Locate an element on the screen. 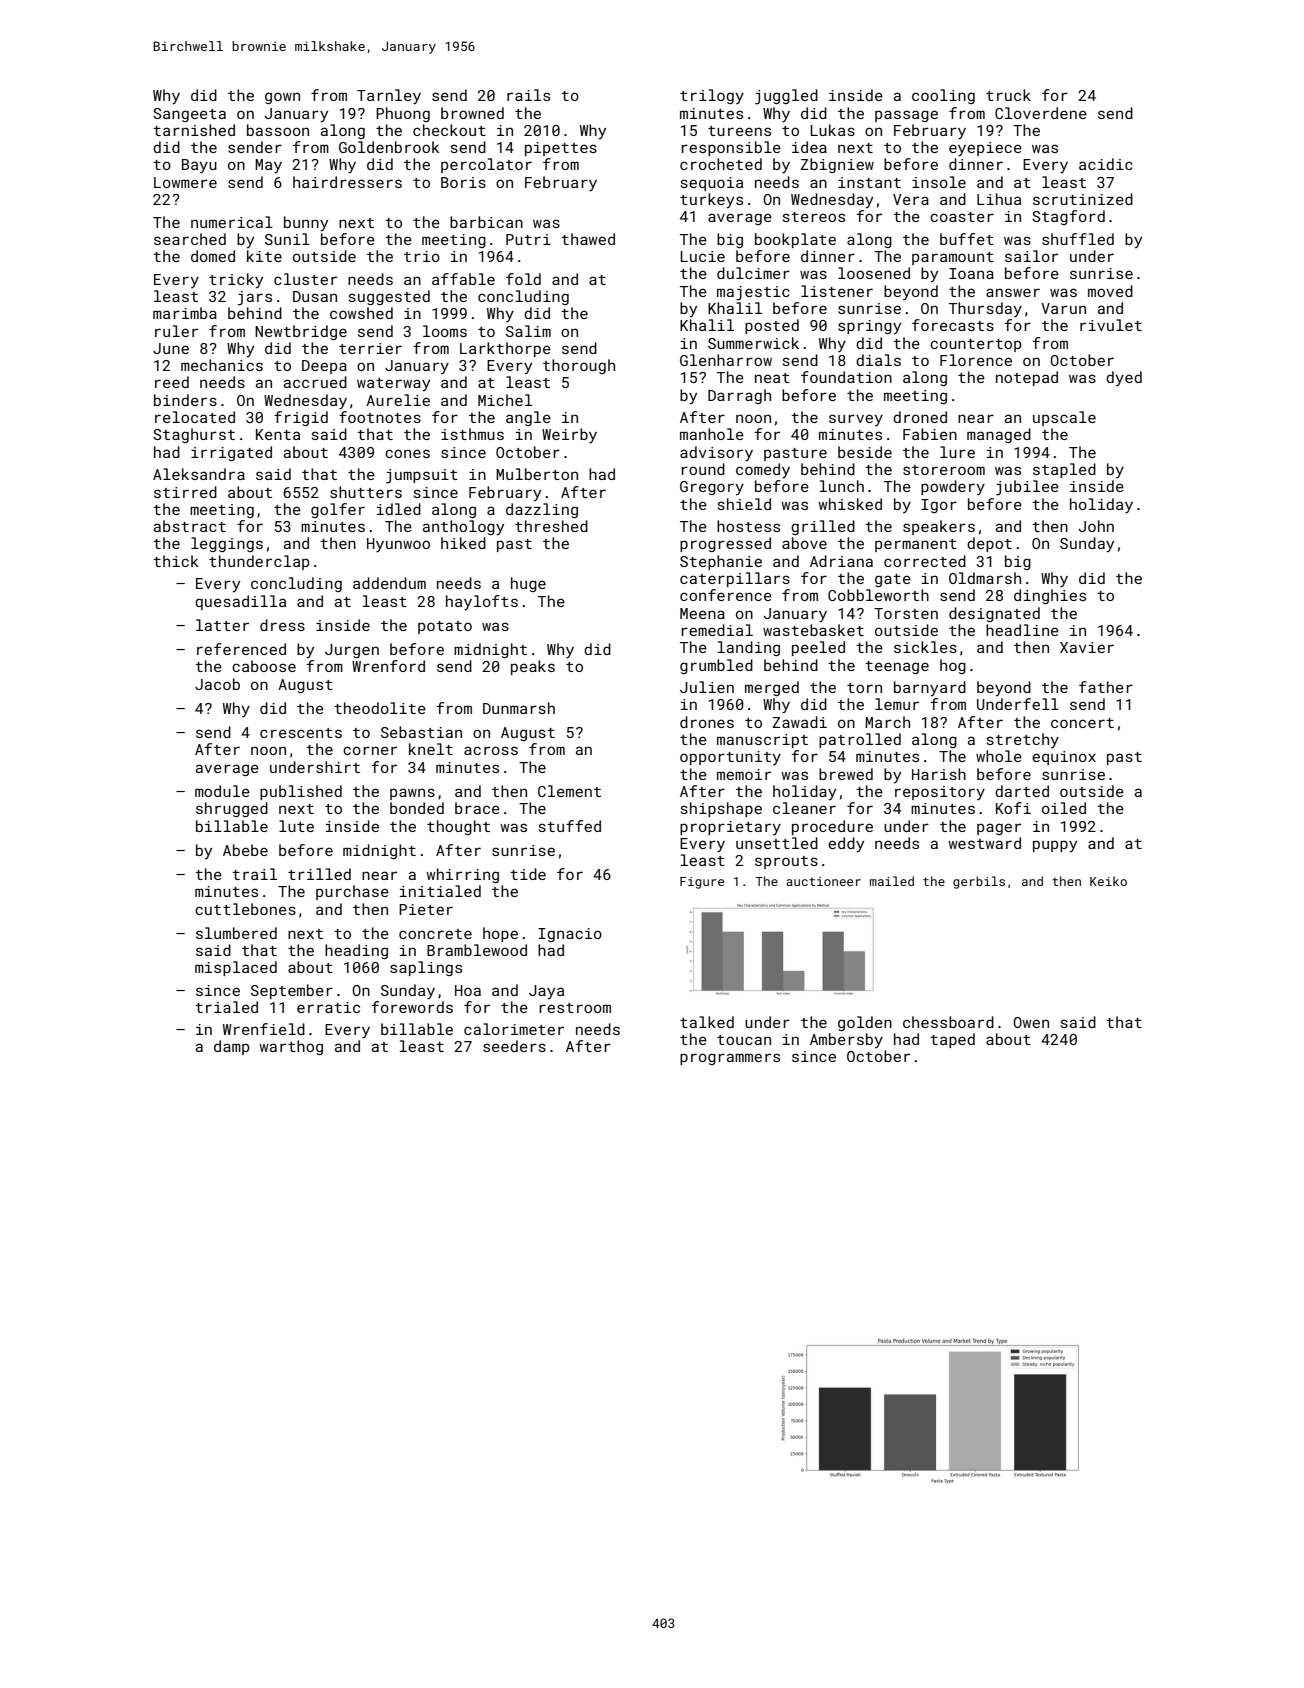 Image resolution: width=1304 pixels, height=1688 pixels. loosened is located at coordinates (874, 273).
